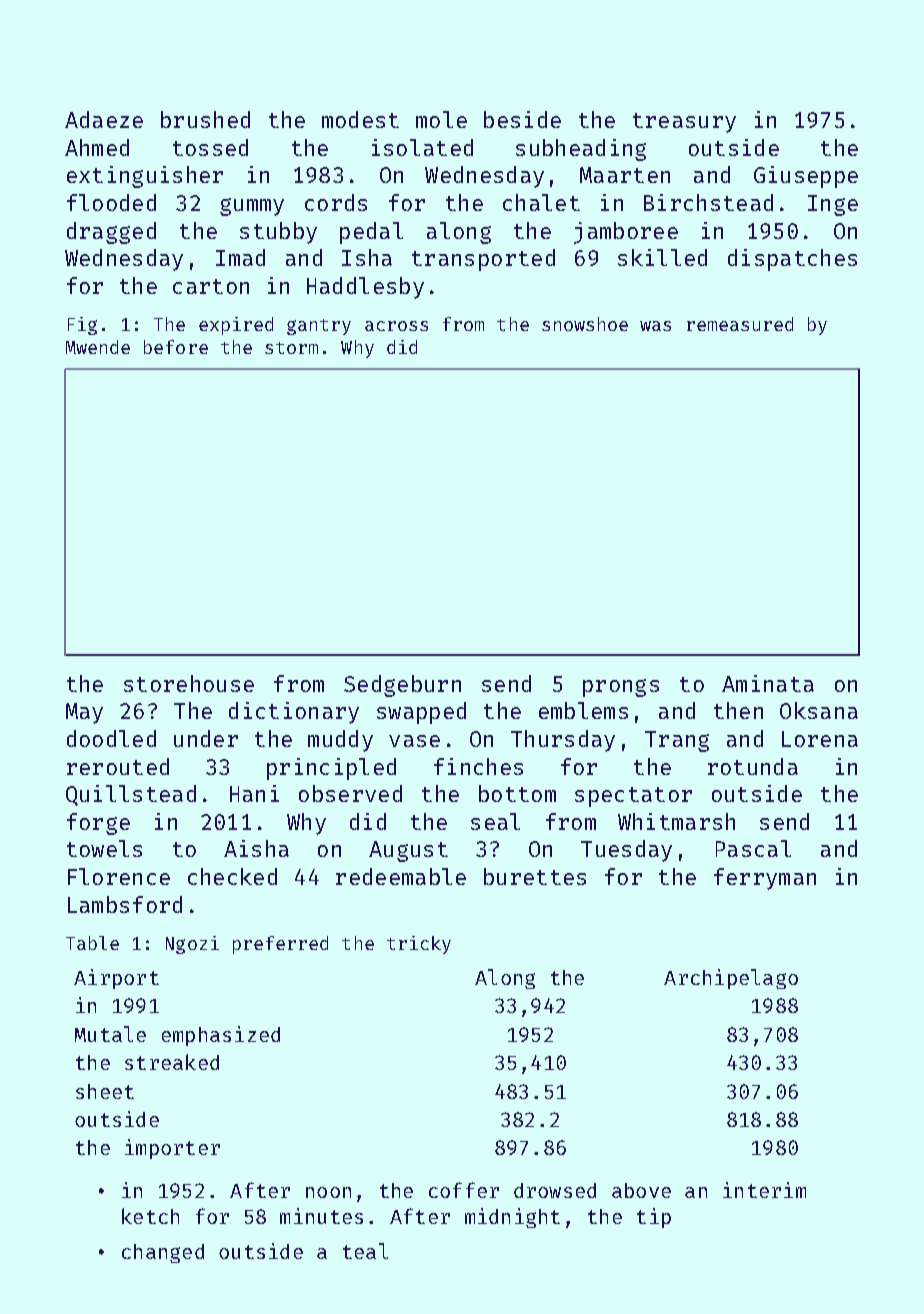 Image resolution: width=924 pixels, height=1314 pixels. Describe the element at coordinates (512, 1218) in the page. I see `midnight` at that location.
